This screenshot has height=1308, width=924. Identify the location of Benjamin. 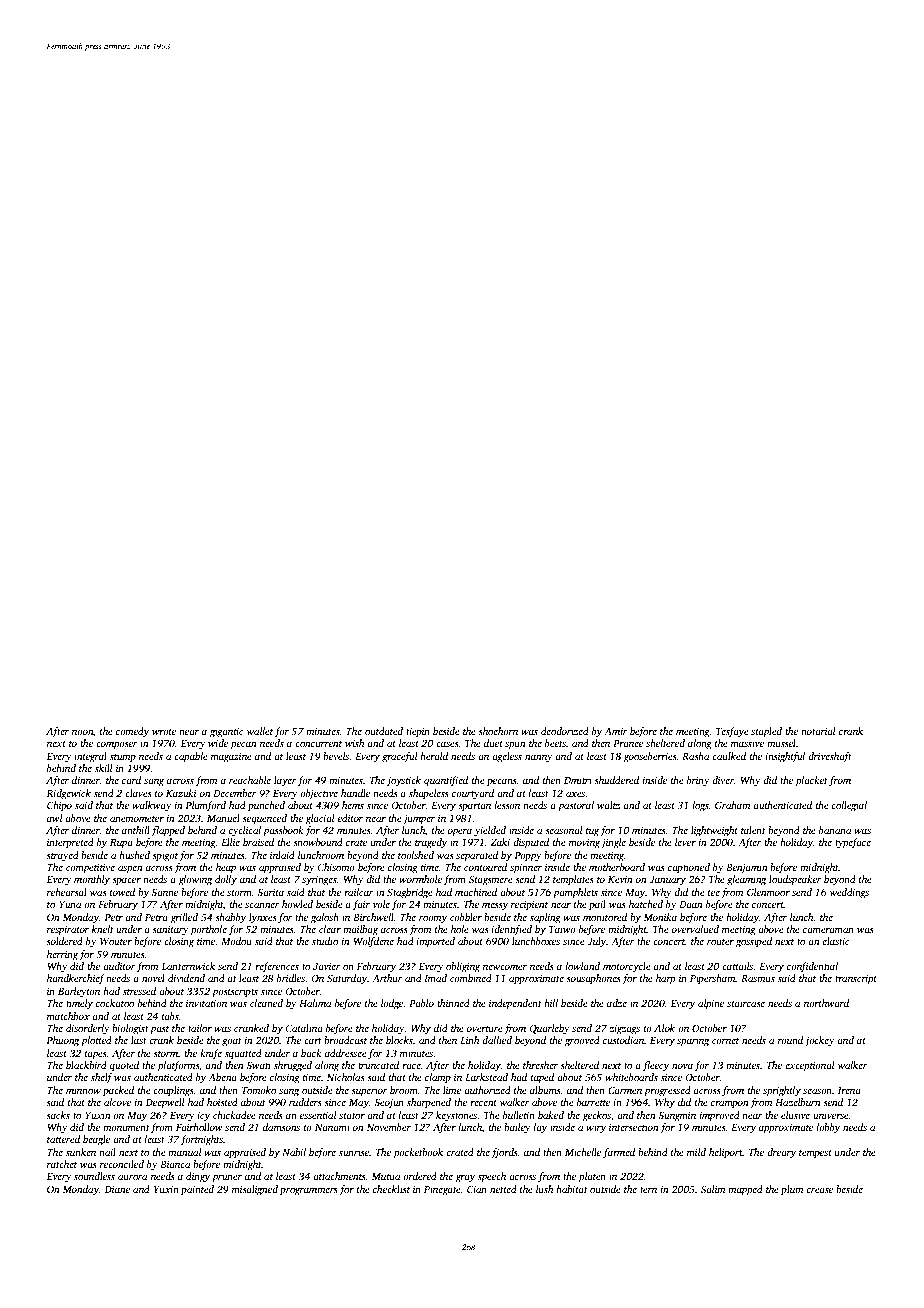
(746, 868).
